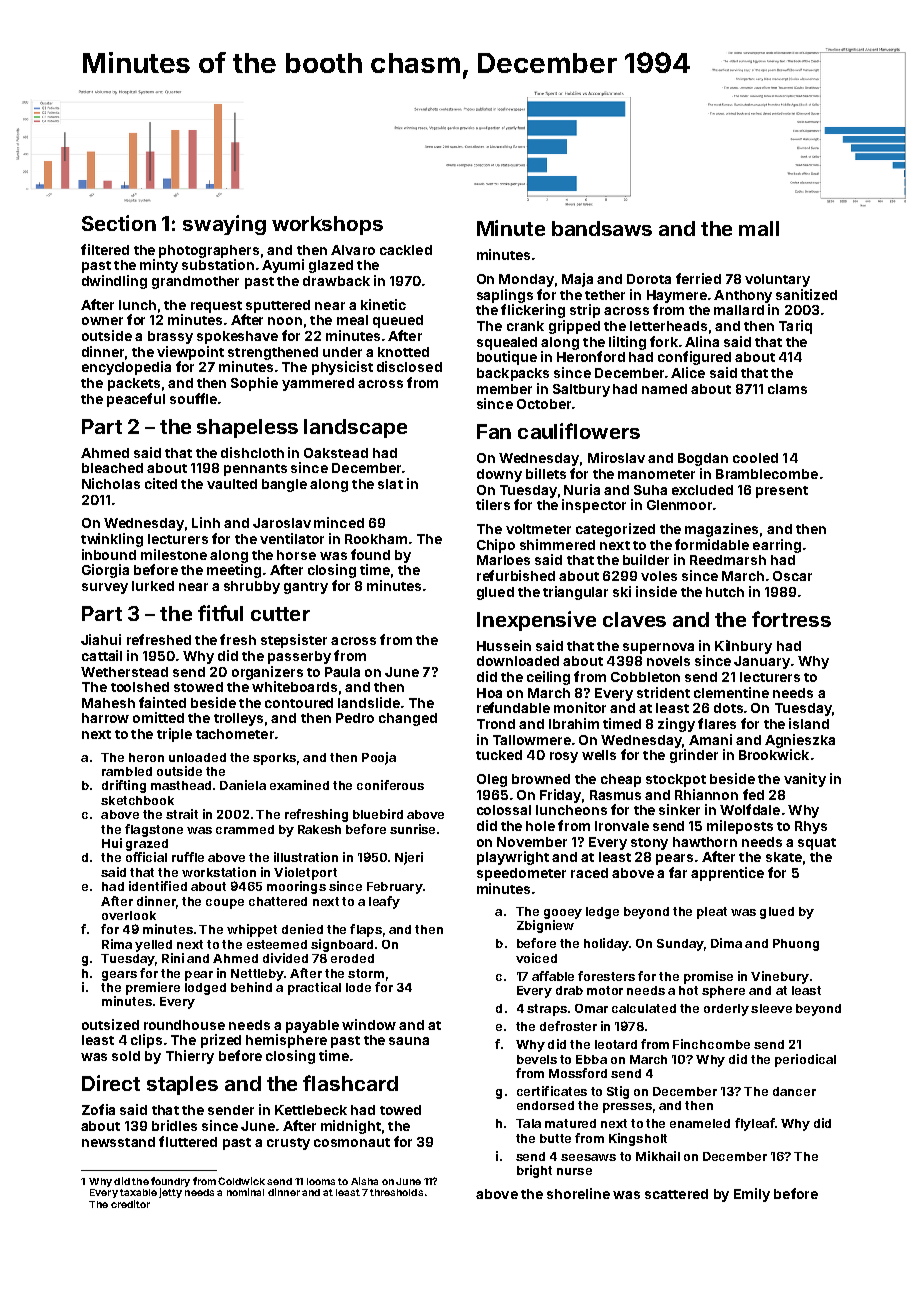 Image resolution: width=924 pixels, height=1308 pixels. I want to click on Inexpensive, so click(536, 621).
